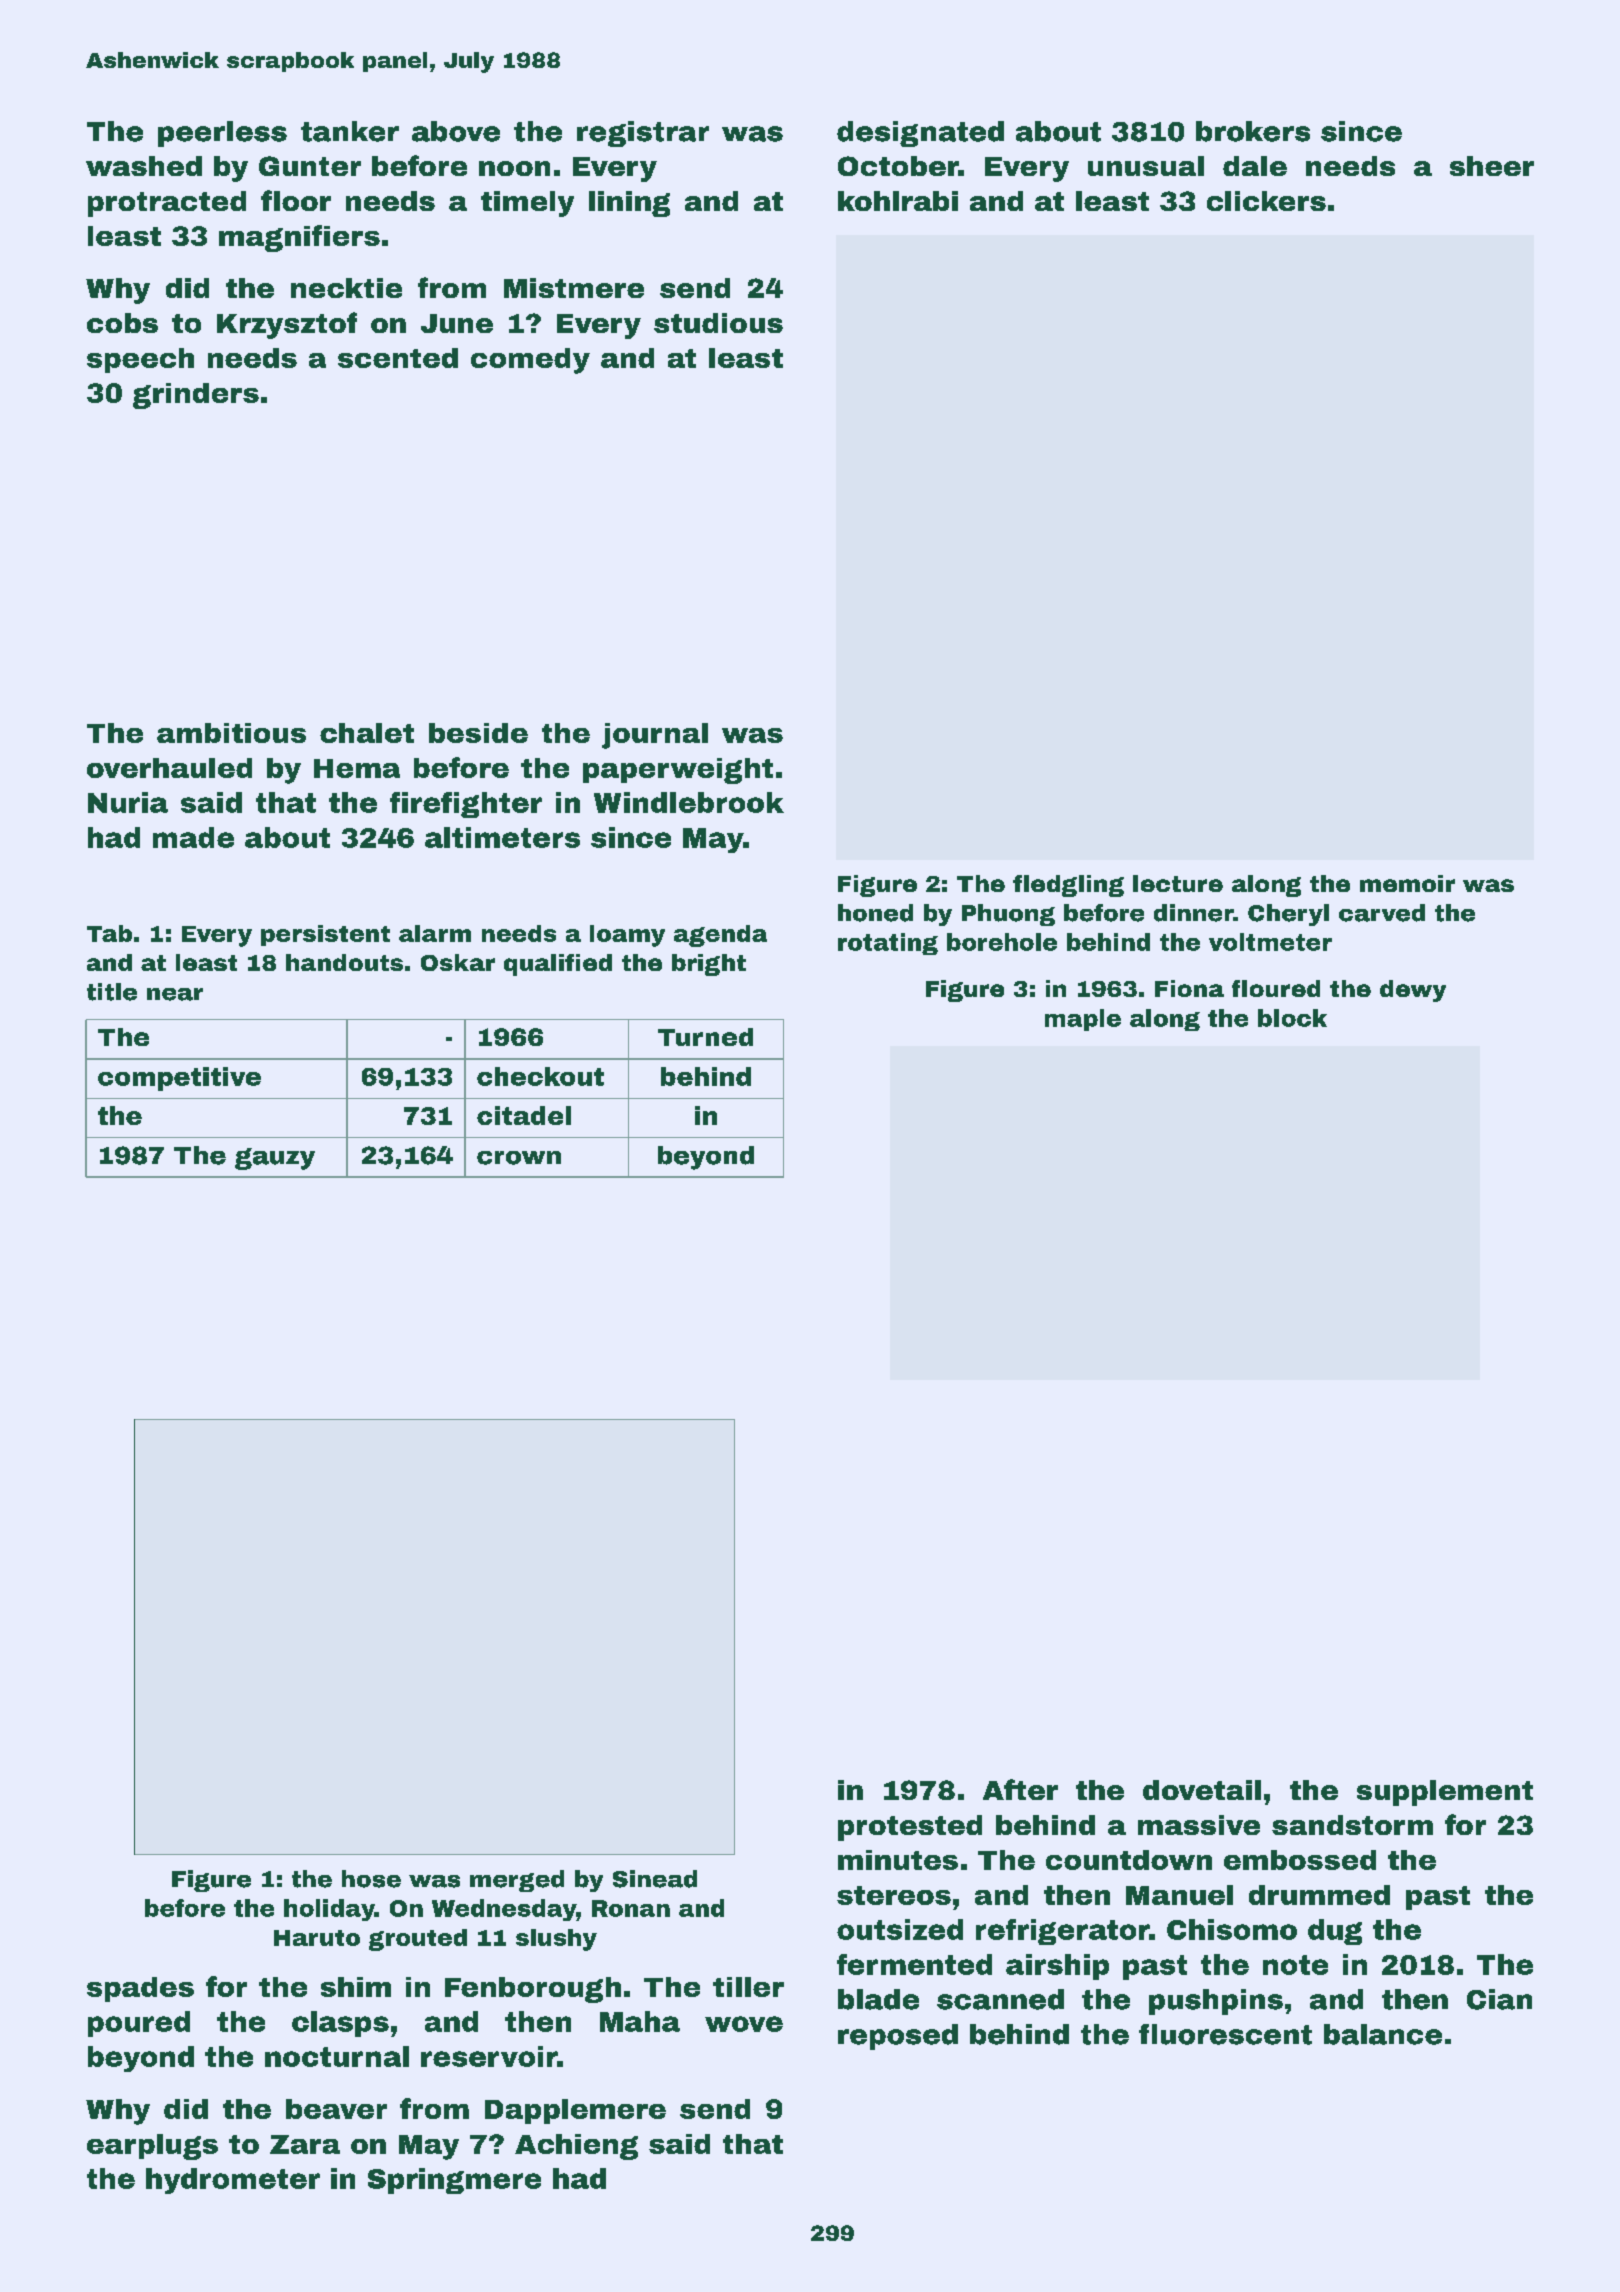 This screenshot has height=2292, width=1620. What do you see at coordinates (519, 1158) in the screenshot?
I see `crown` at bounding box center [519, 1158].
